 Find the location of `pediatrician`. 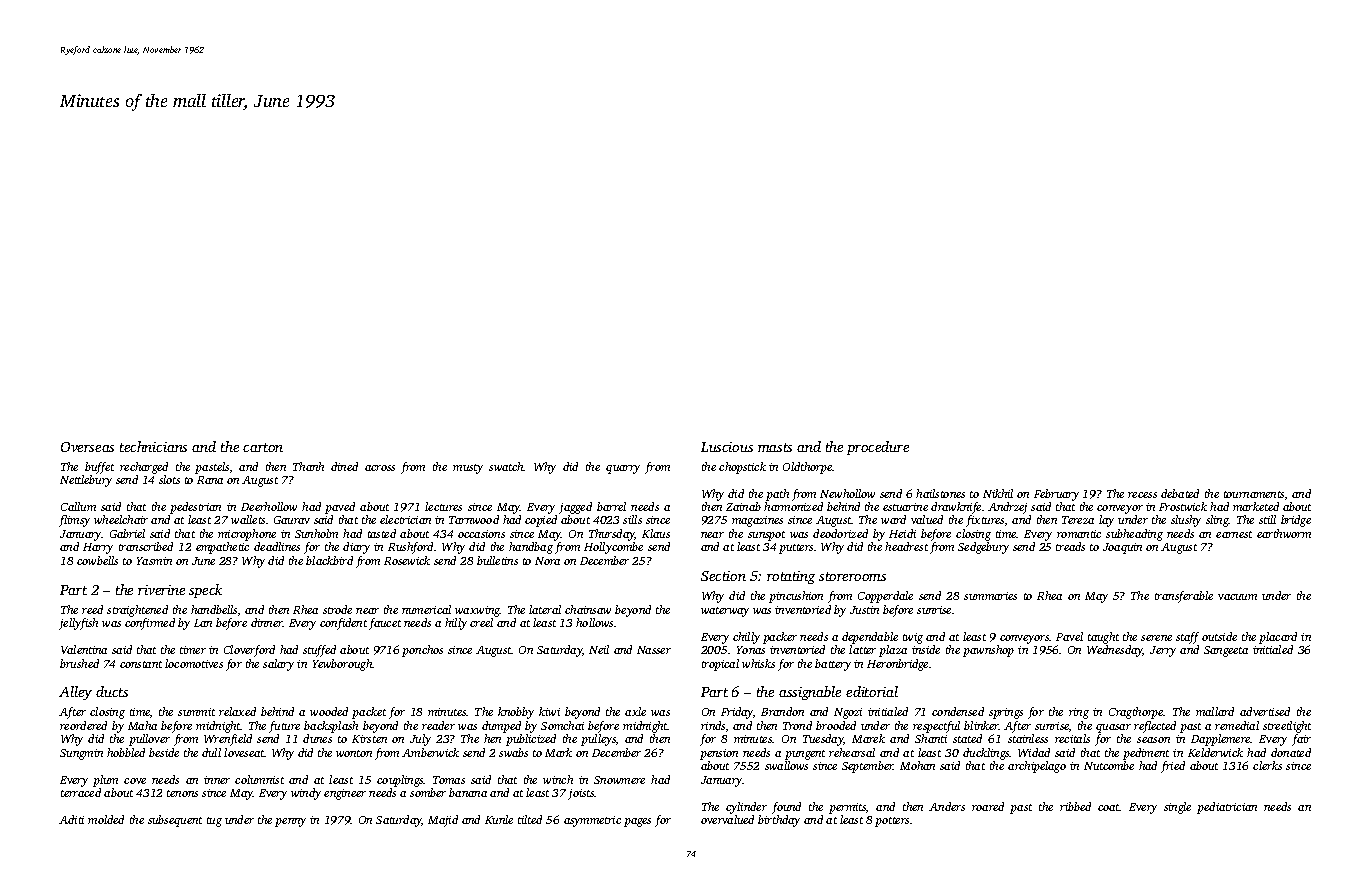

pediatrician is located at coordinates (1227, 808).
